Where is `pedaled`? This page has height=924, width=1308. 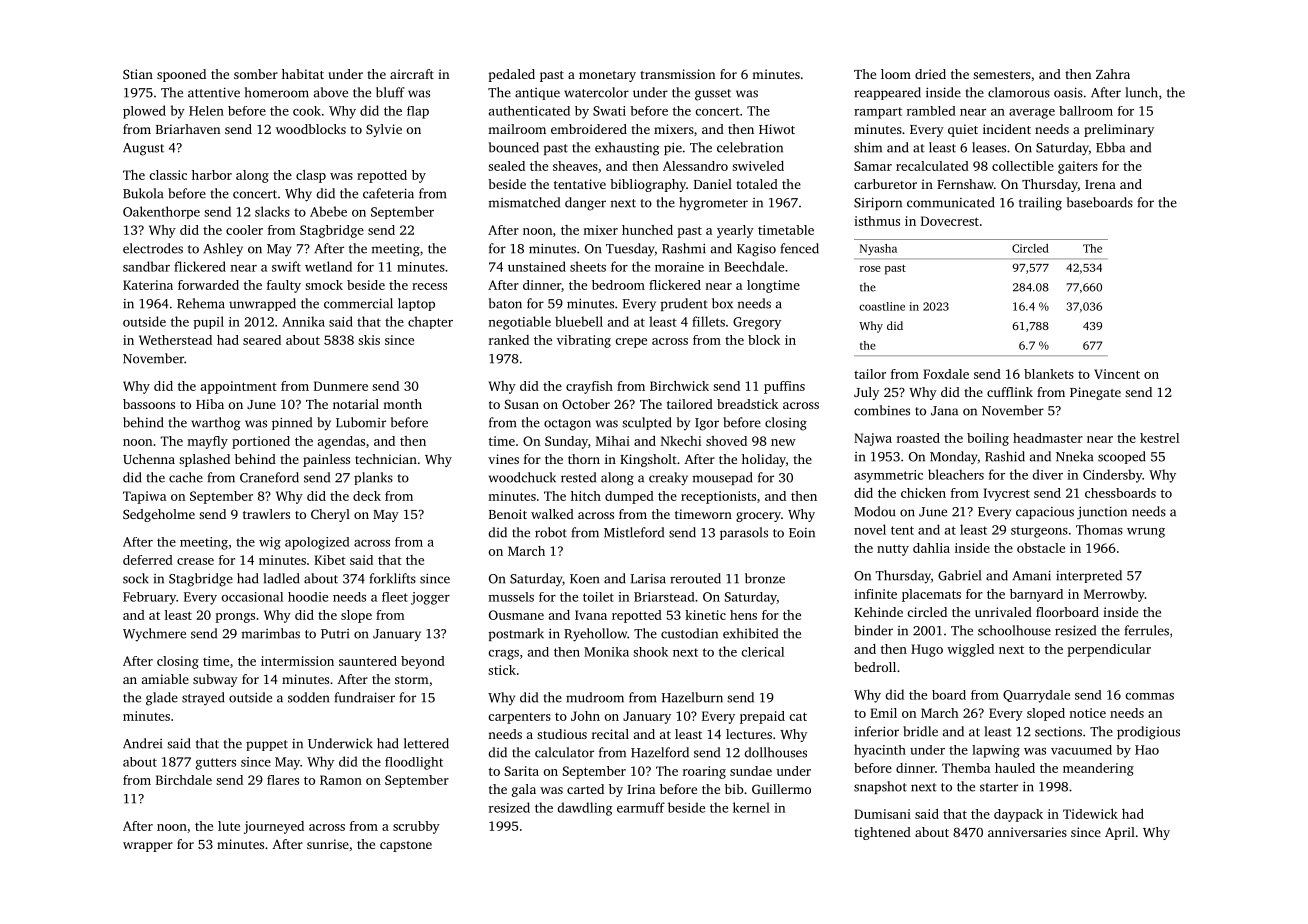 pedaled is located at coordinates (511, 75).
